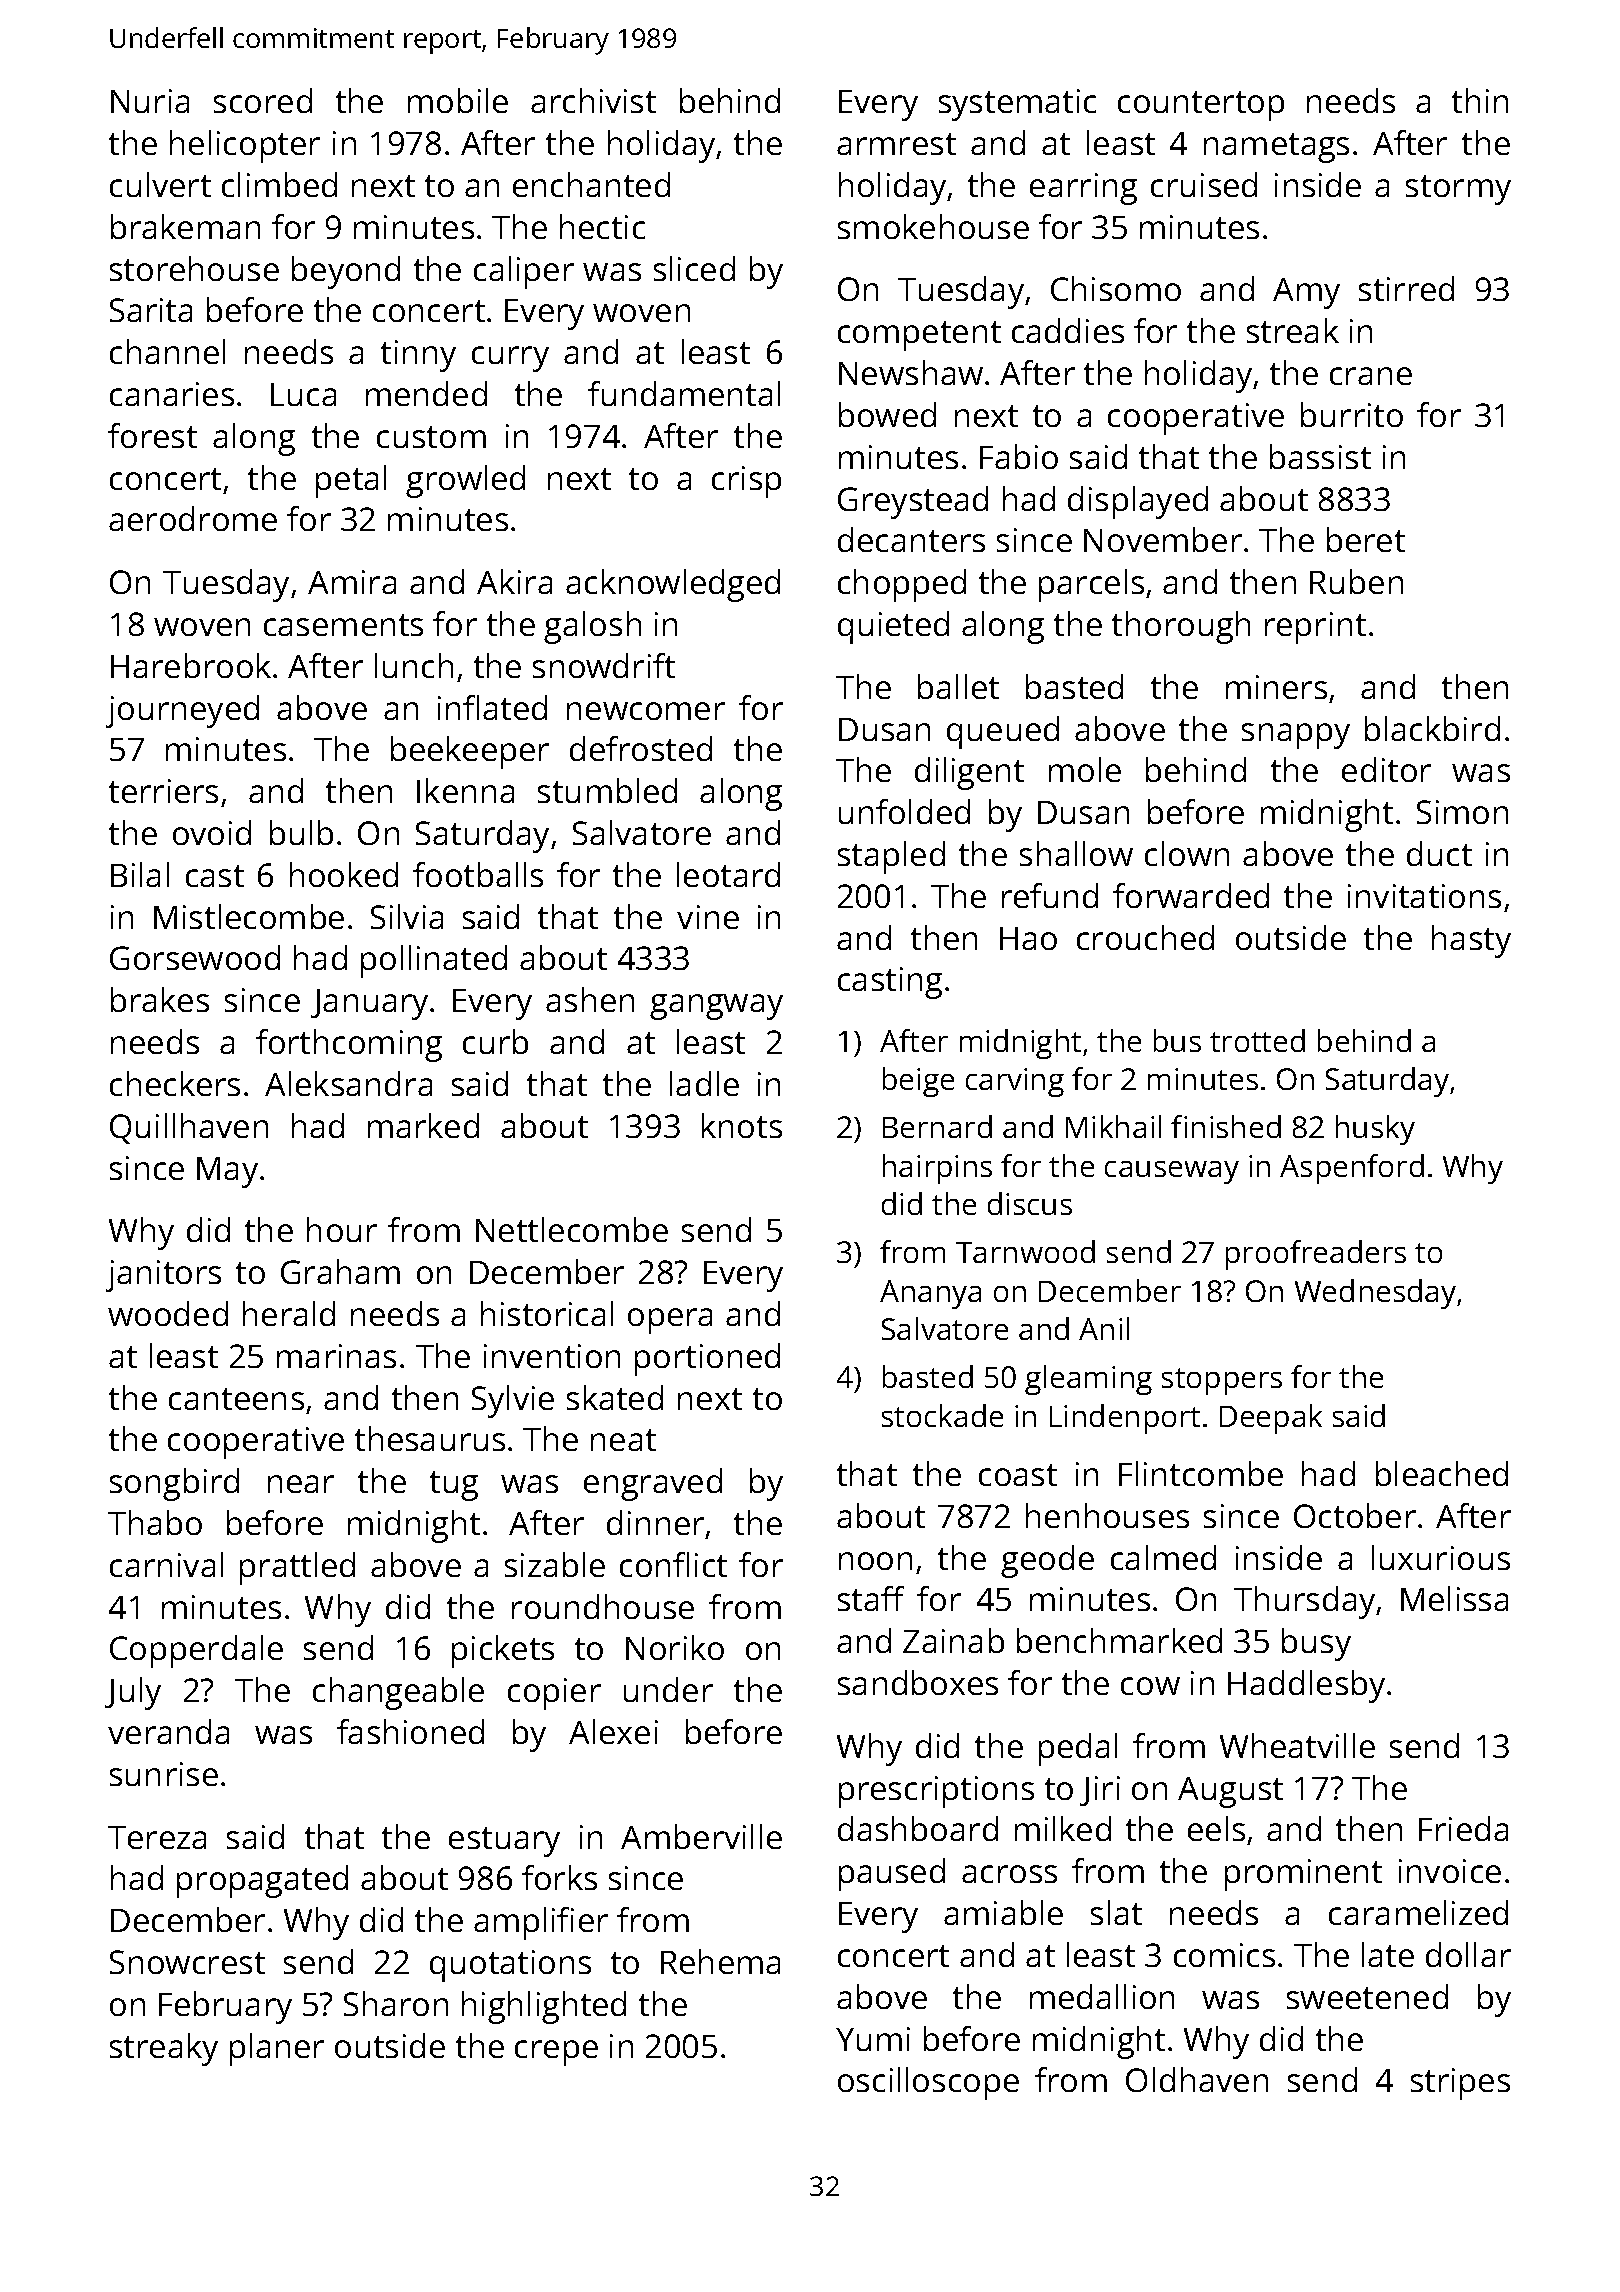  I want to click on oscilloscope, so click(928, 2083).
